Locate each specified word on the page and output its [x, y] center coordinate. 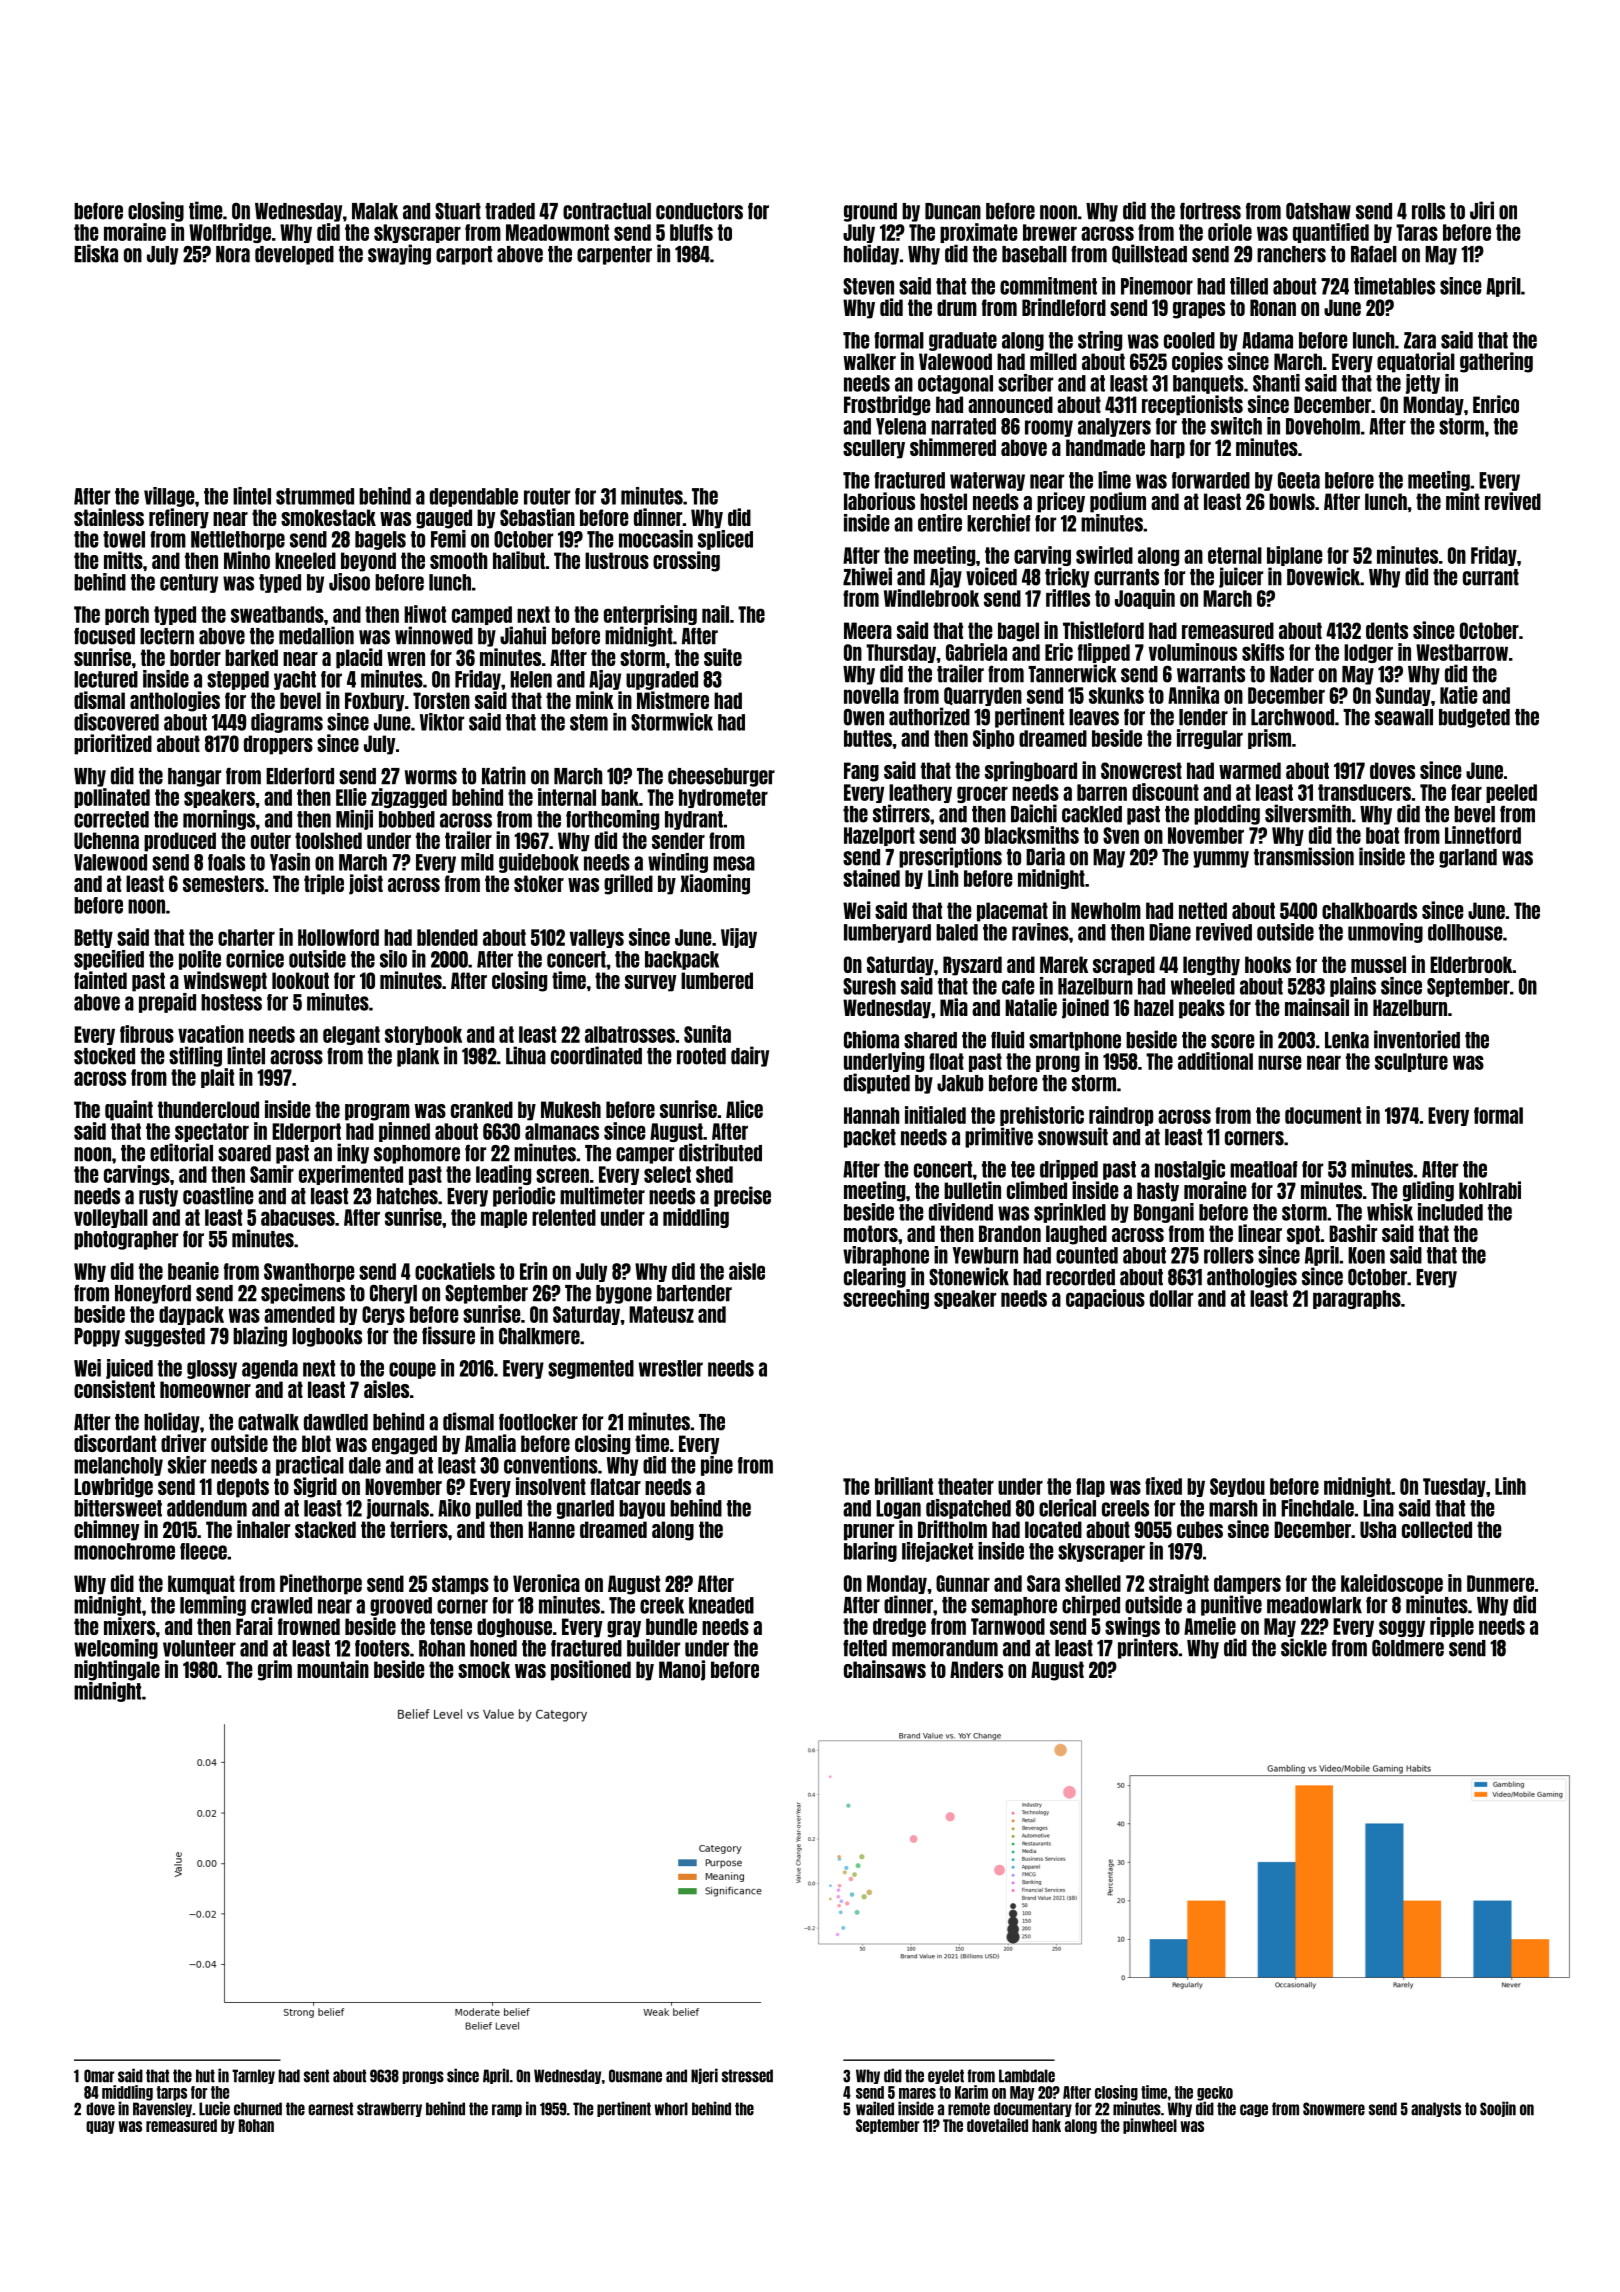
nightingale [117, 1670]
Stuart [458, 211]
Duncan [953, 211]
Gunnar [963, 1583]
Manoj [682, 1670]
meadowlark [1314, 1605]
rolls [1428, 211]
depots [243, 1488]
